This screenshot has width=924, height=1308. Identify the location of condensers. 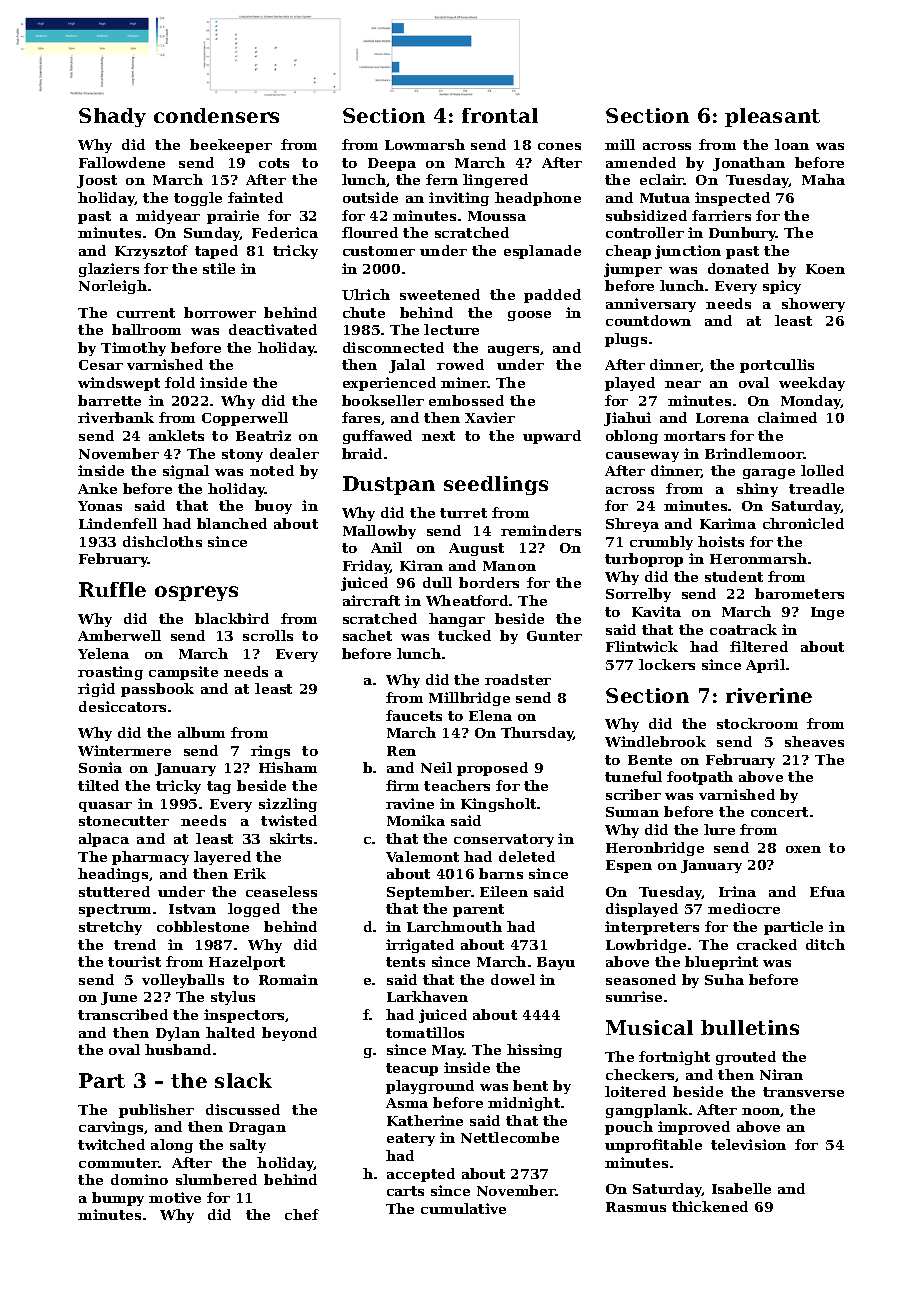
(216, 115).
